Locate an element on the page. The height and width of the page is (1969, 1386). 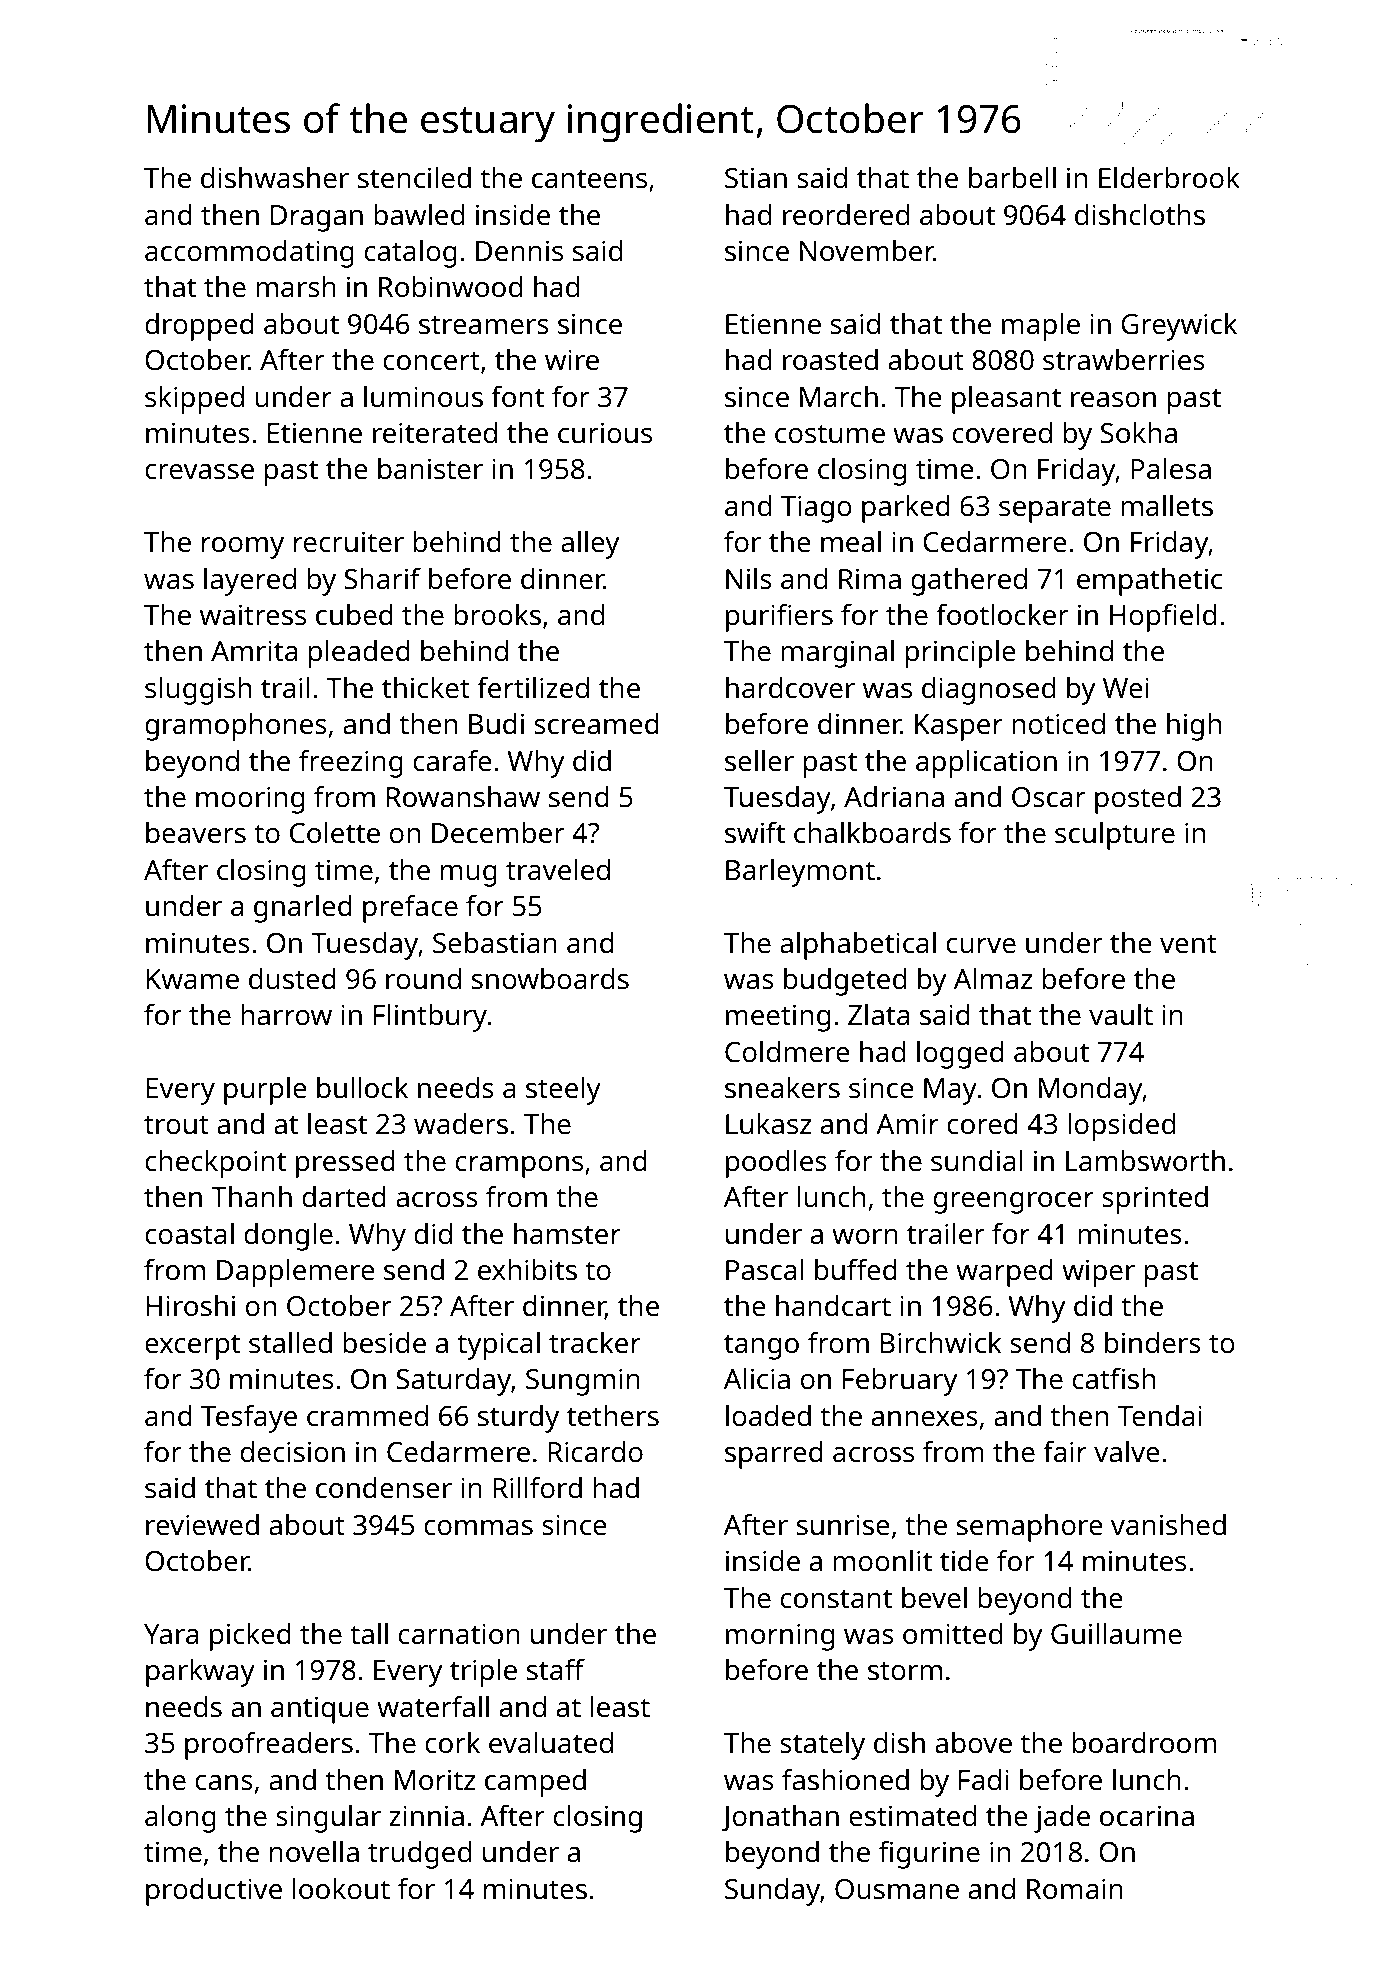
Dragan is located at coordinates (317, 218).
